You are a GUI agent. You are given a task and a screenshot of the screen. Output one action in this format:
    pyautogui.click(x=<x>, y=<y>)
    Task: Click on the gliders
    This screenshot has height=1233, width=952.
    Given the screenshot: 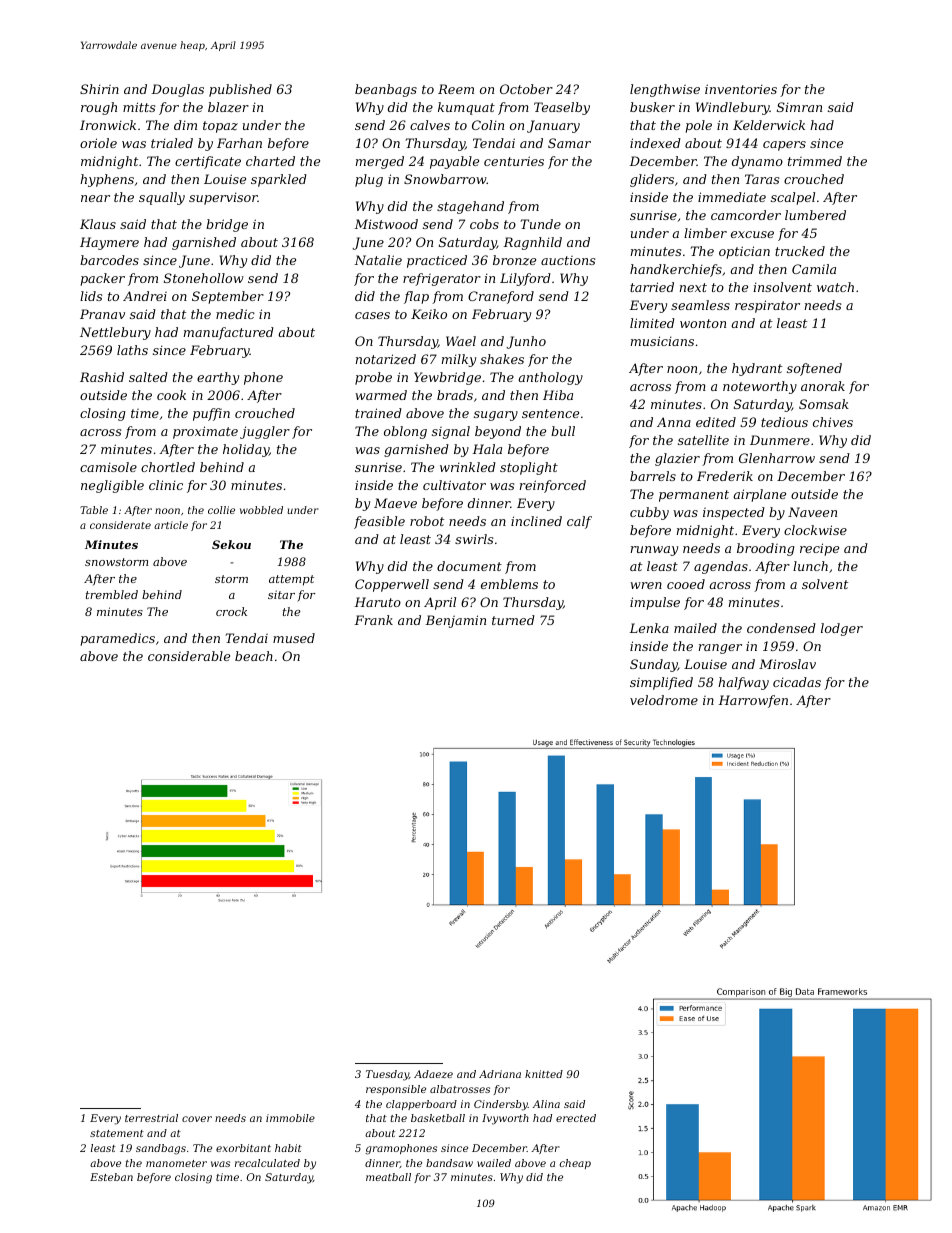 What is the action you would take?
    pyautogui.click(x=652, y=180)
